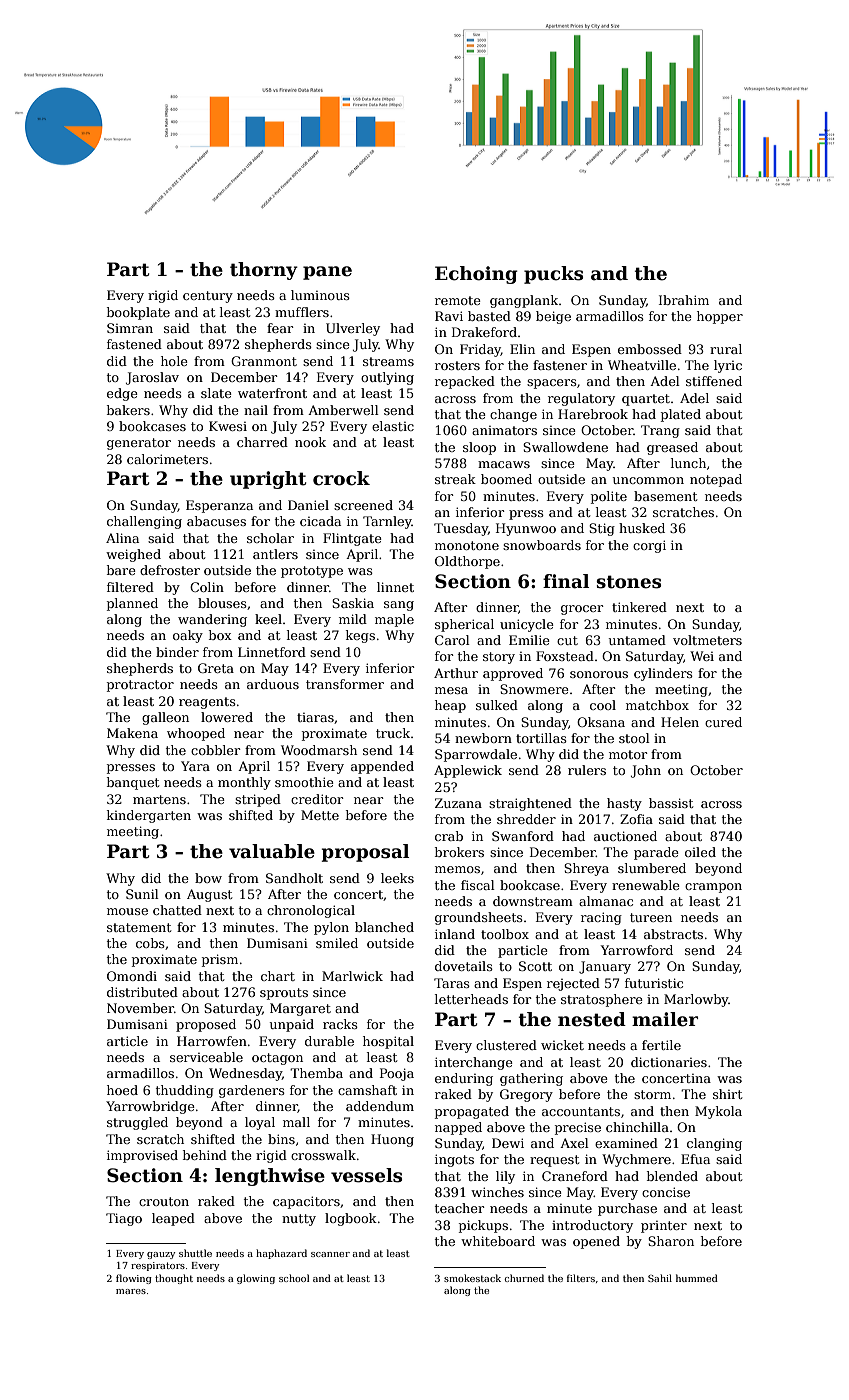 This image has width=849, height=1400. Describe the element at coordinates (144, 522) in the image. I see `challenging` at that location.
